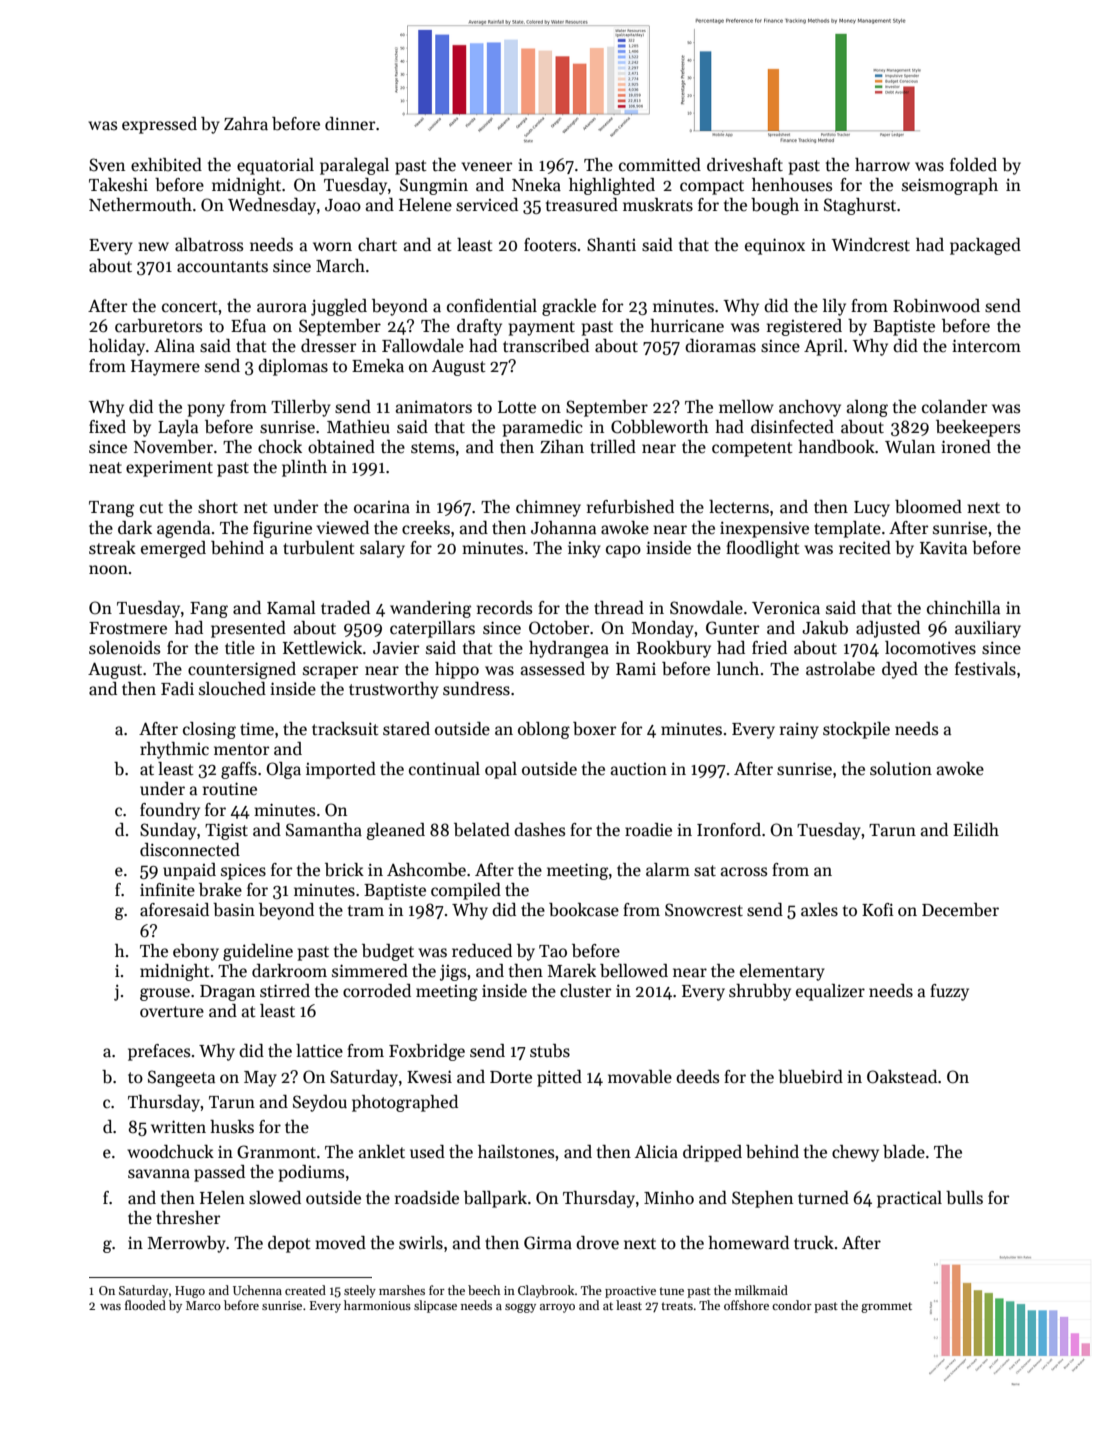 The width and height of the page is (1110, 1436). Describe the element at coordinates (978, 428) in the page. I see `beekeepers` at that location.
